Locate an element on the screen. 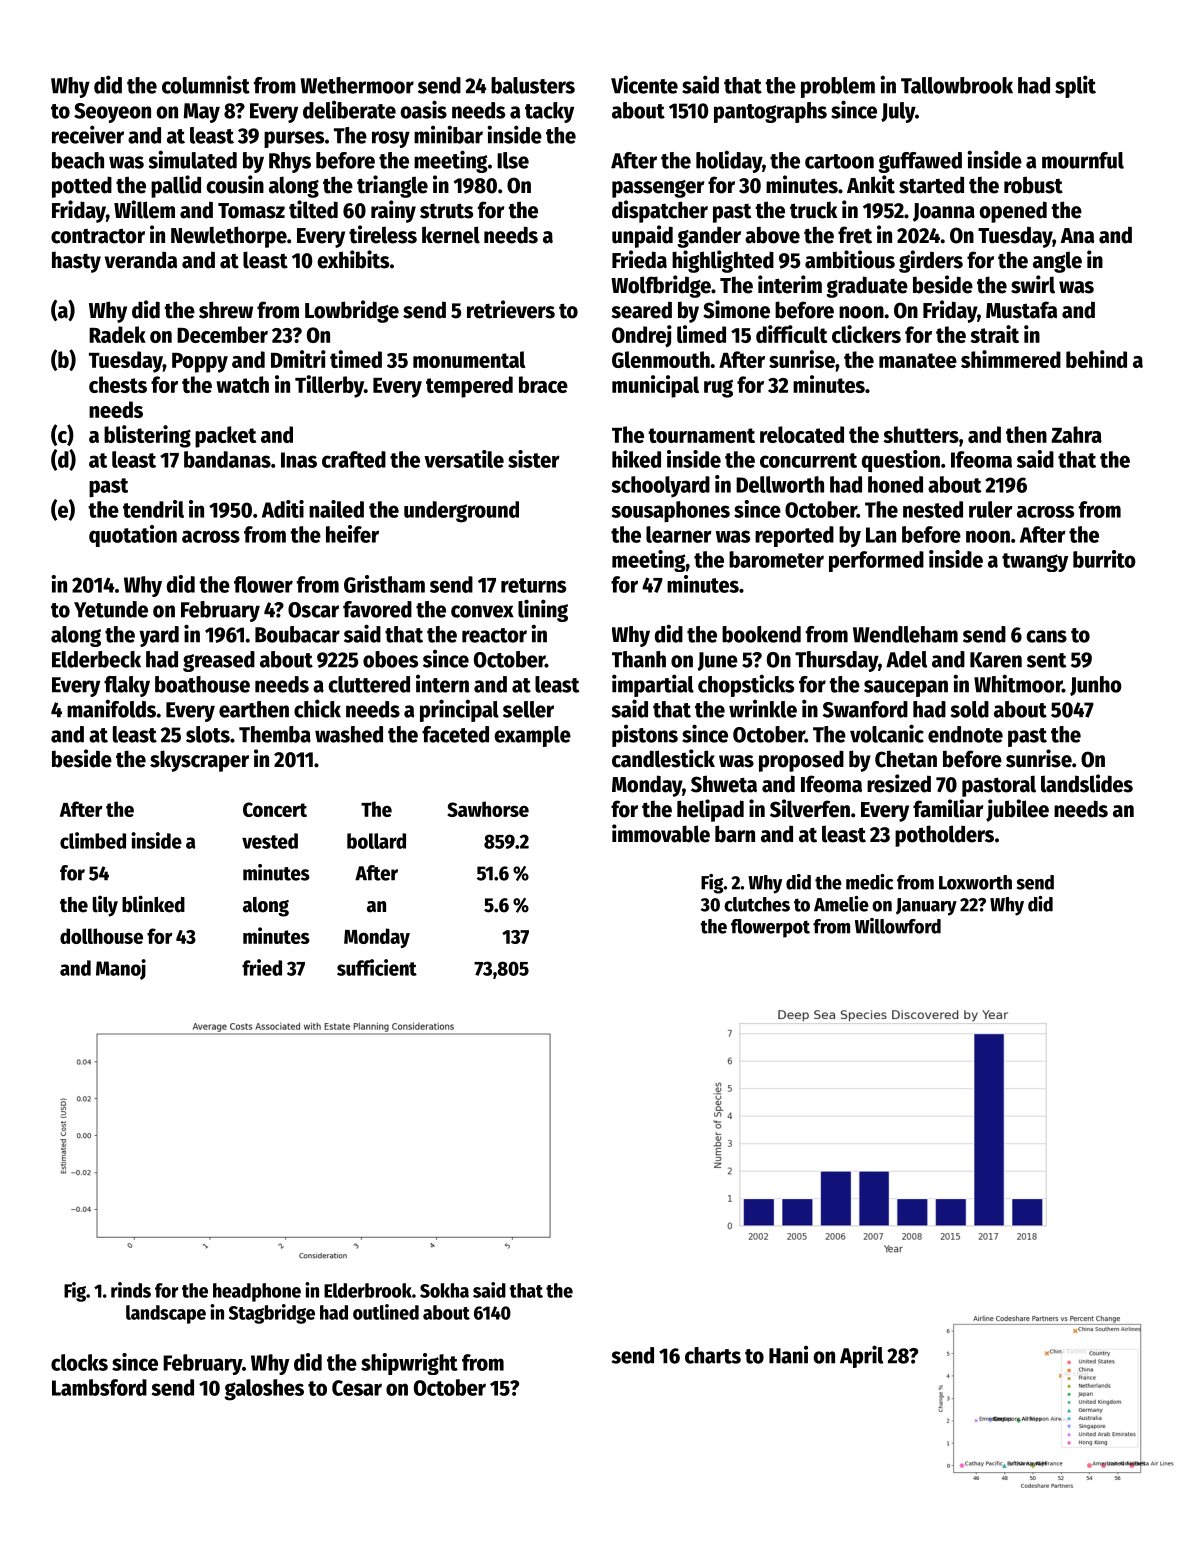  Zahra is located at coordinates (1076, 434).
